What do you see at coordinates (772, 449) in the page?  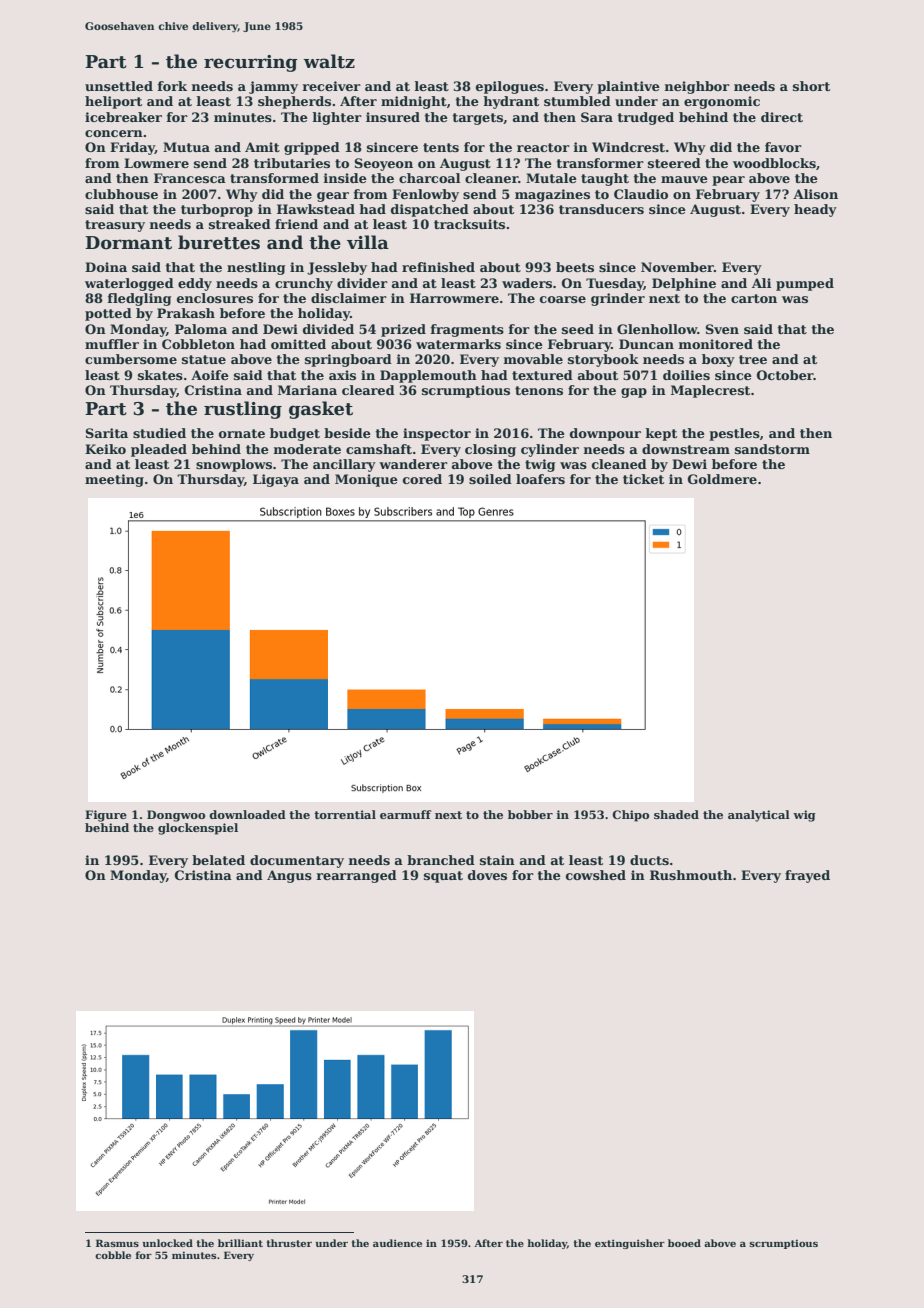 I see `sandstorm` at bounding box center [772, 449].
